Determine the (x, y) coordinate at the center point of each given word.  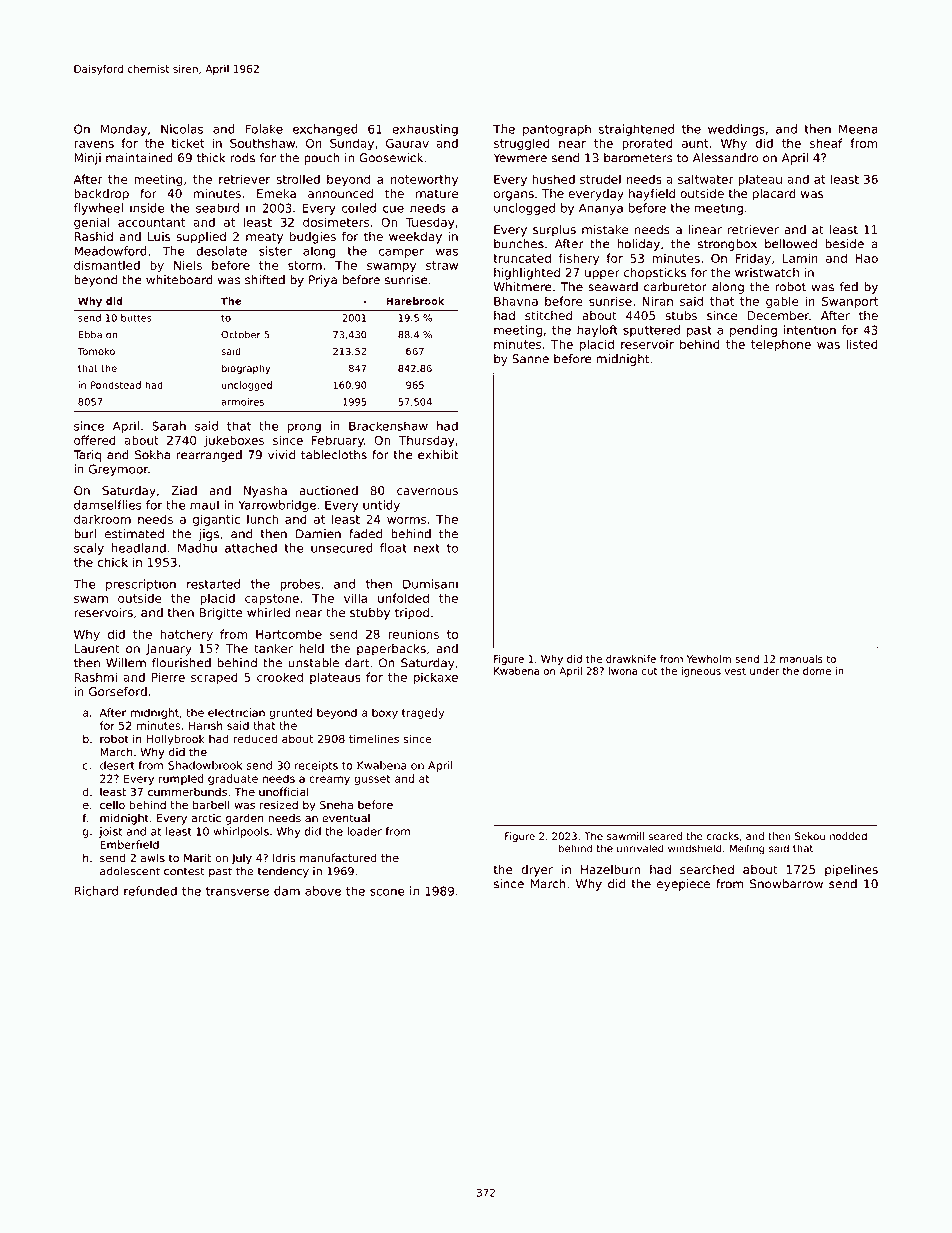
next (427, 548)
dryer (537, 871)
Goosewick (391, 158)
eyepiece (683, 885)
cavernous (427, 492)
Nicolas (182, 129)
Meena (858, 129)
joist (110, 832)
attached (251, 548)
